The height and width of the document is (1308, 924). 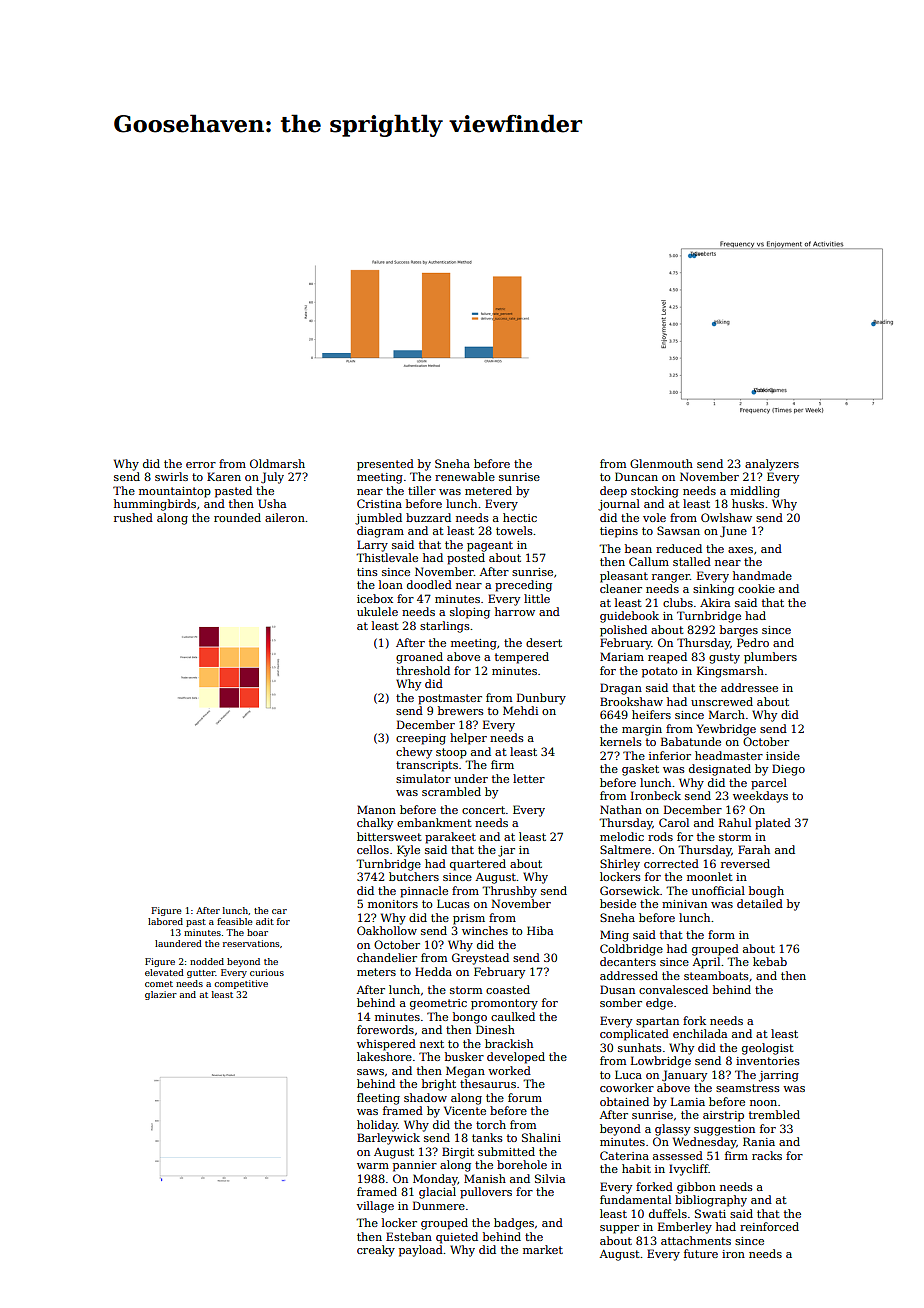 I want to click on Oldmarsh, so click(x=277, y=463).
